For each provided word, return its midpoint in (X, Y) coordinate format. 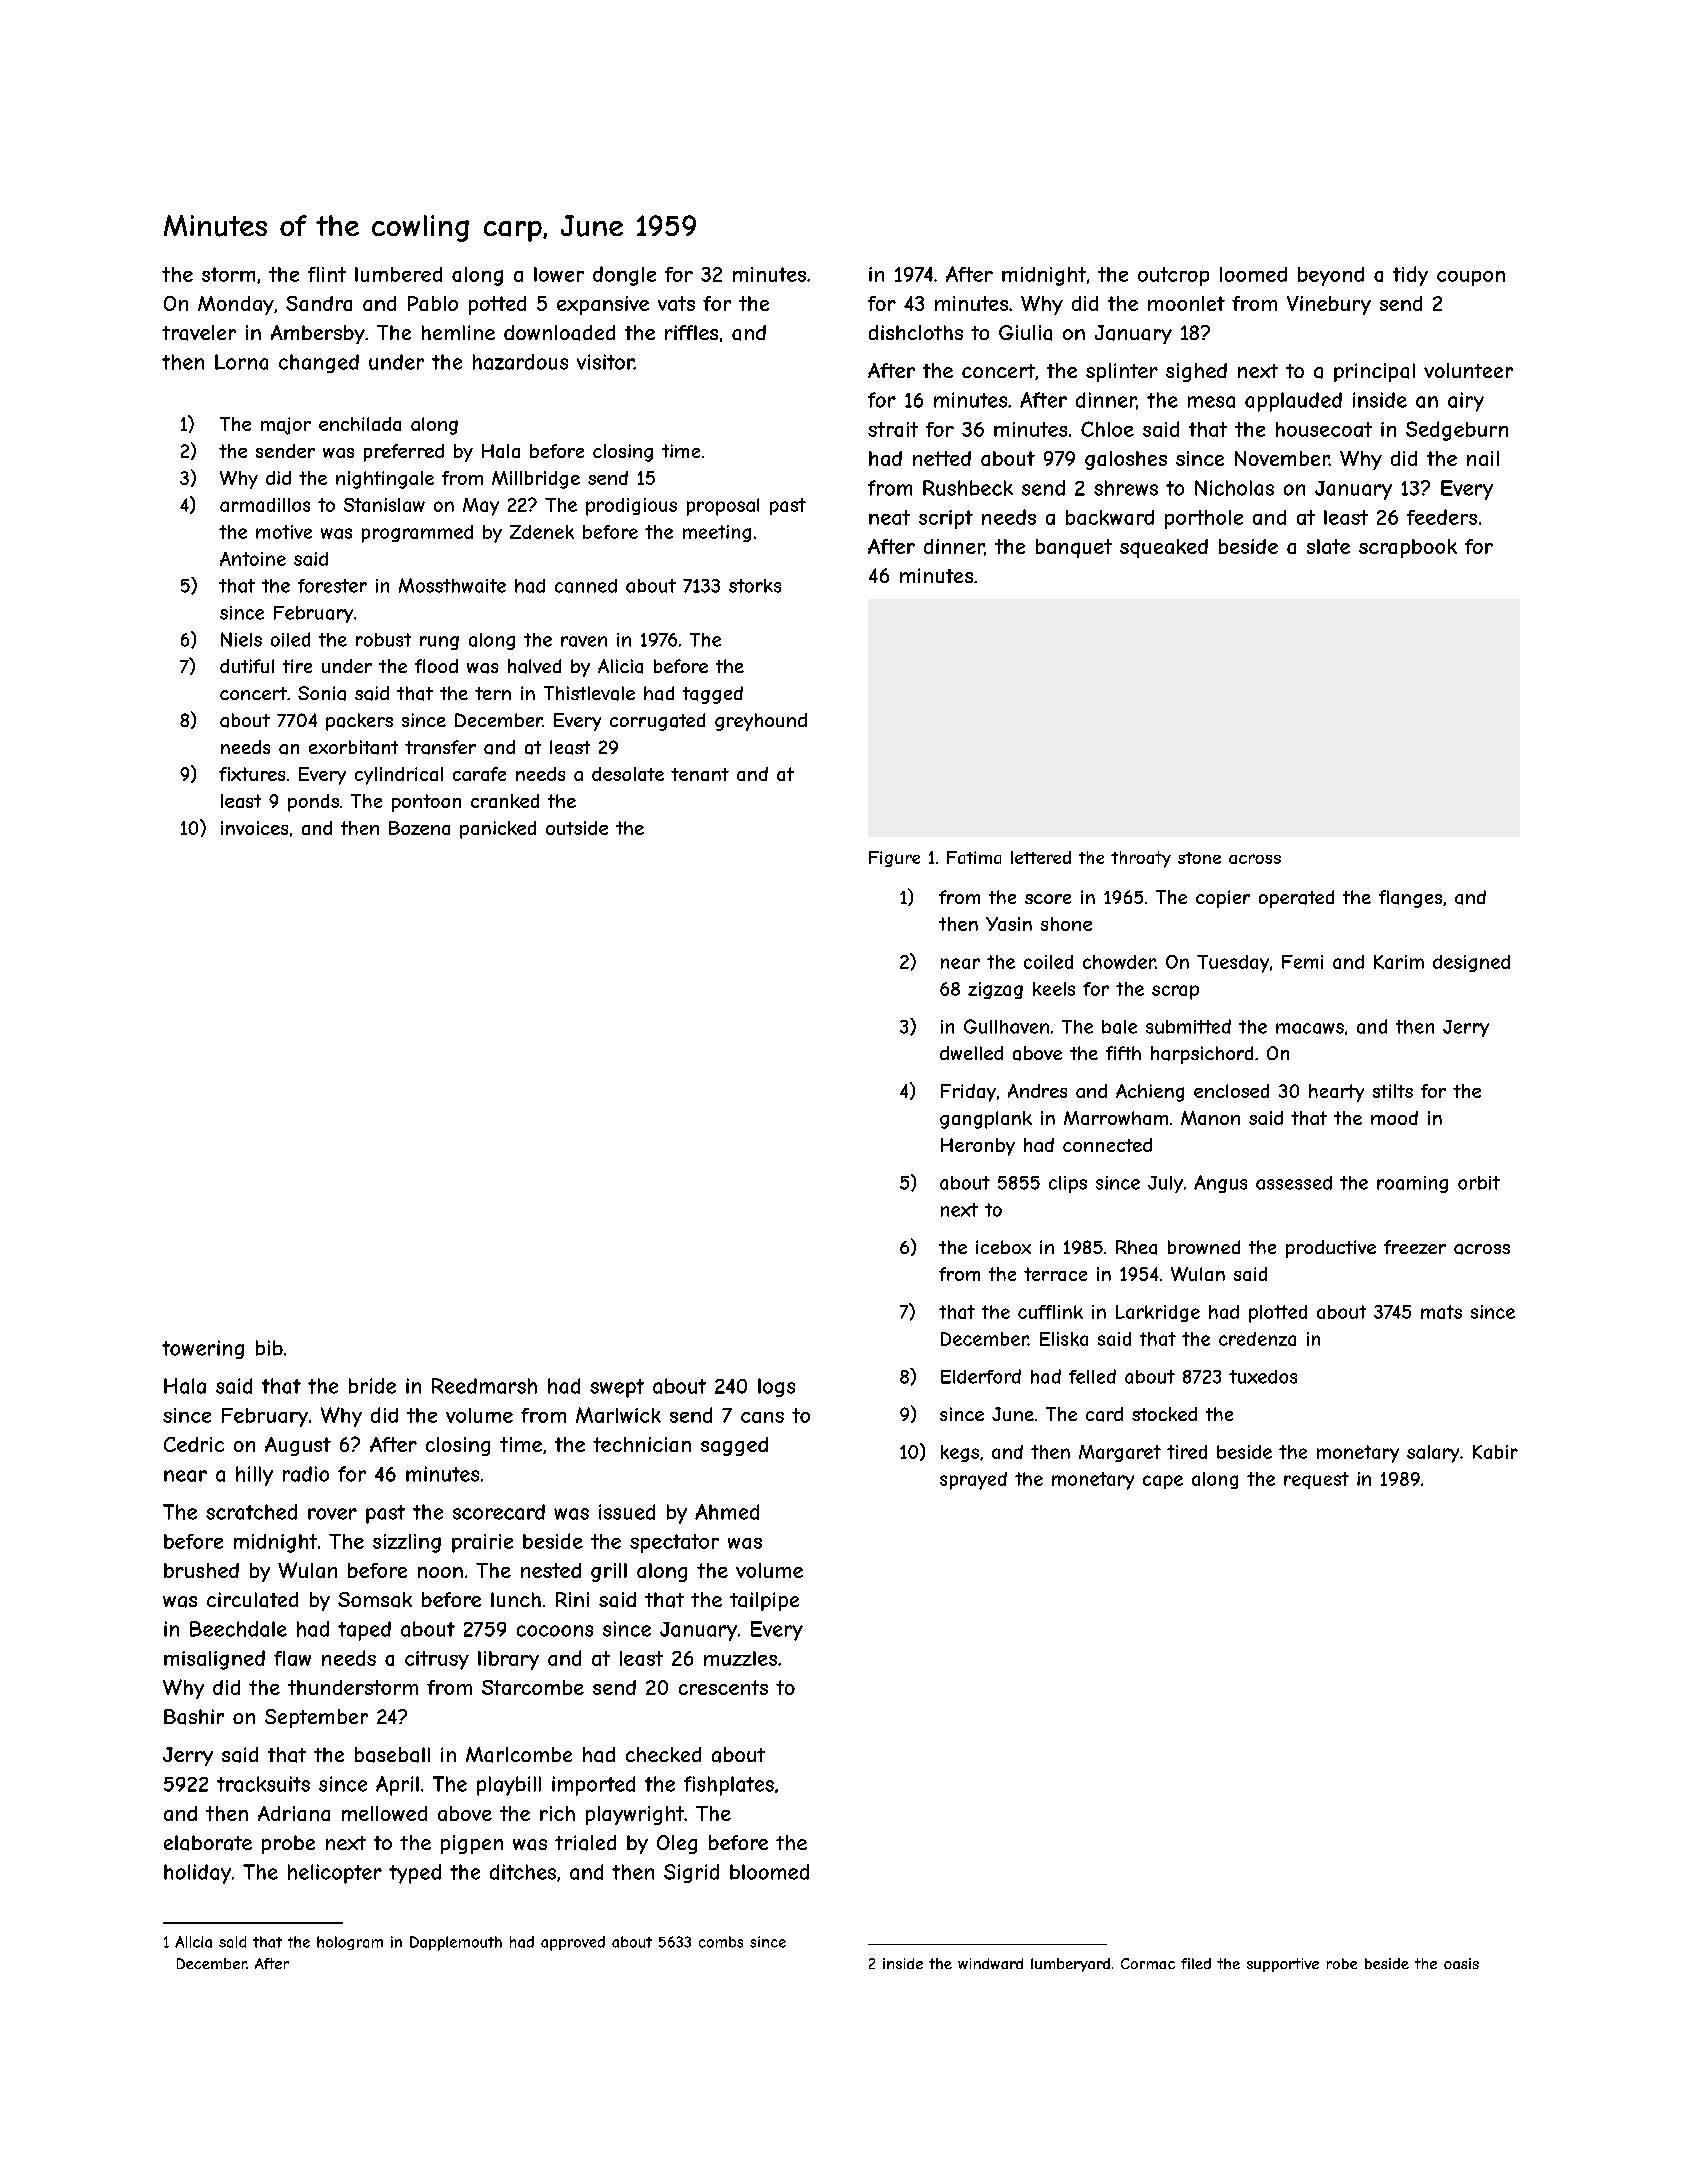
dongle (624, 276)
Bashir (194, 1717)
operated (1296, 899)
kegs (960, 1453)
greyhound (761, 722)
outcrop (1173, 276)
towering (203, 1349)
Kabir (1495, 1452)
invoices (254, 828)
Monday (236, 305)
